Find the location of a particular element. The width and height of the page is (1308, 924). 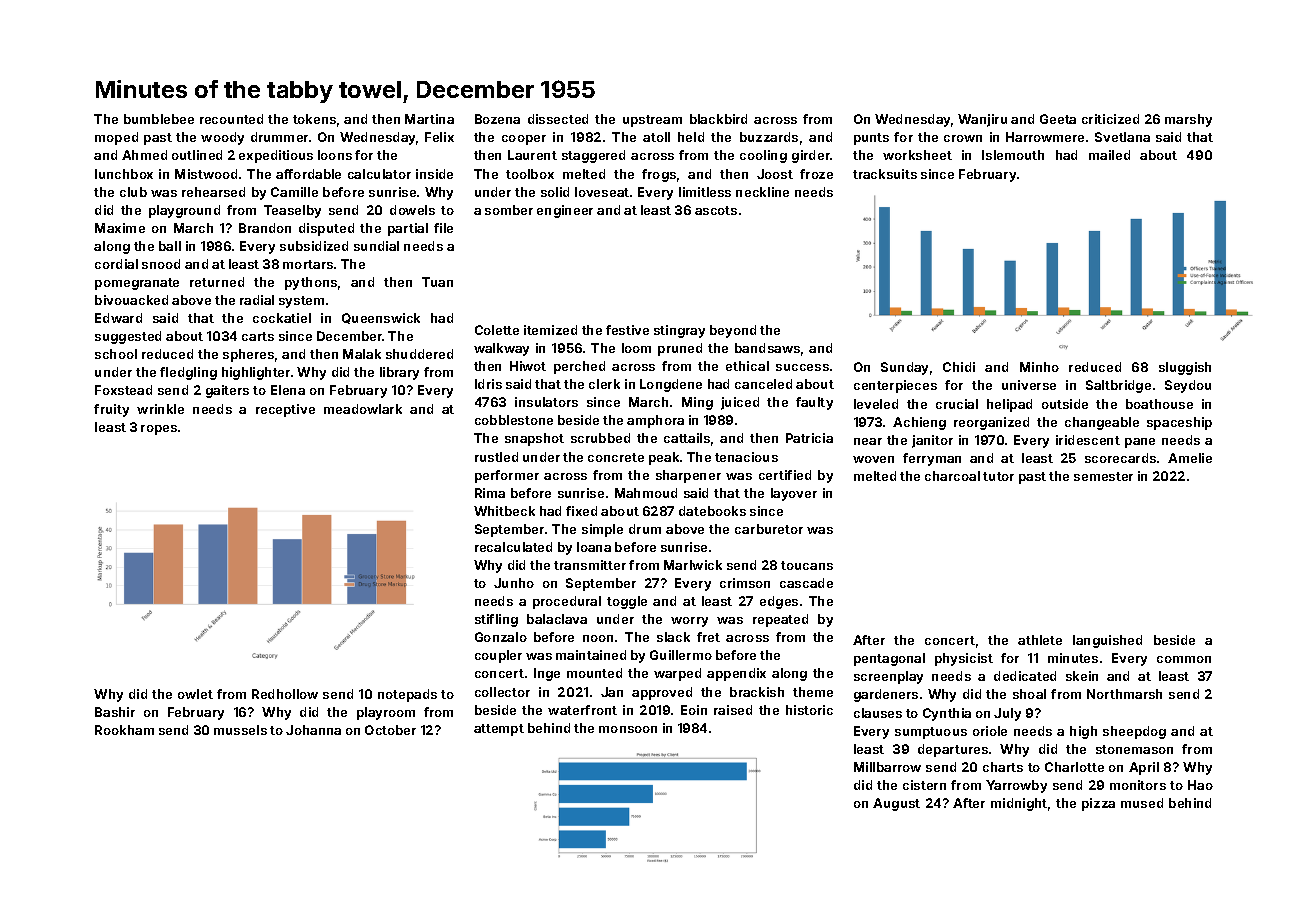

Rookham is located at coordinates (124, 730).
